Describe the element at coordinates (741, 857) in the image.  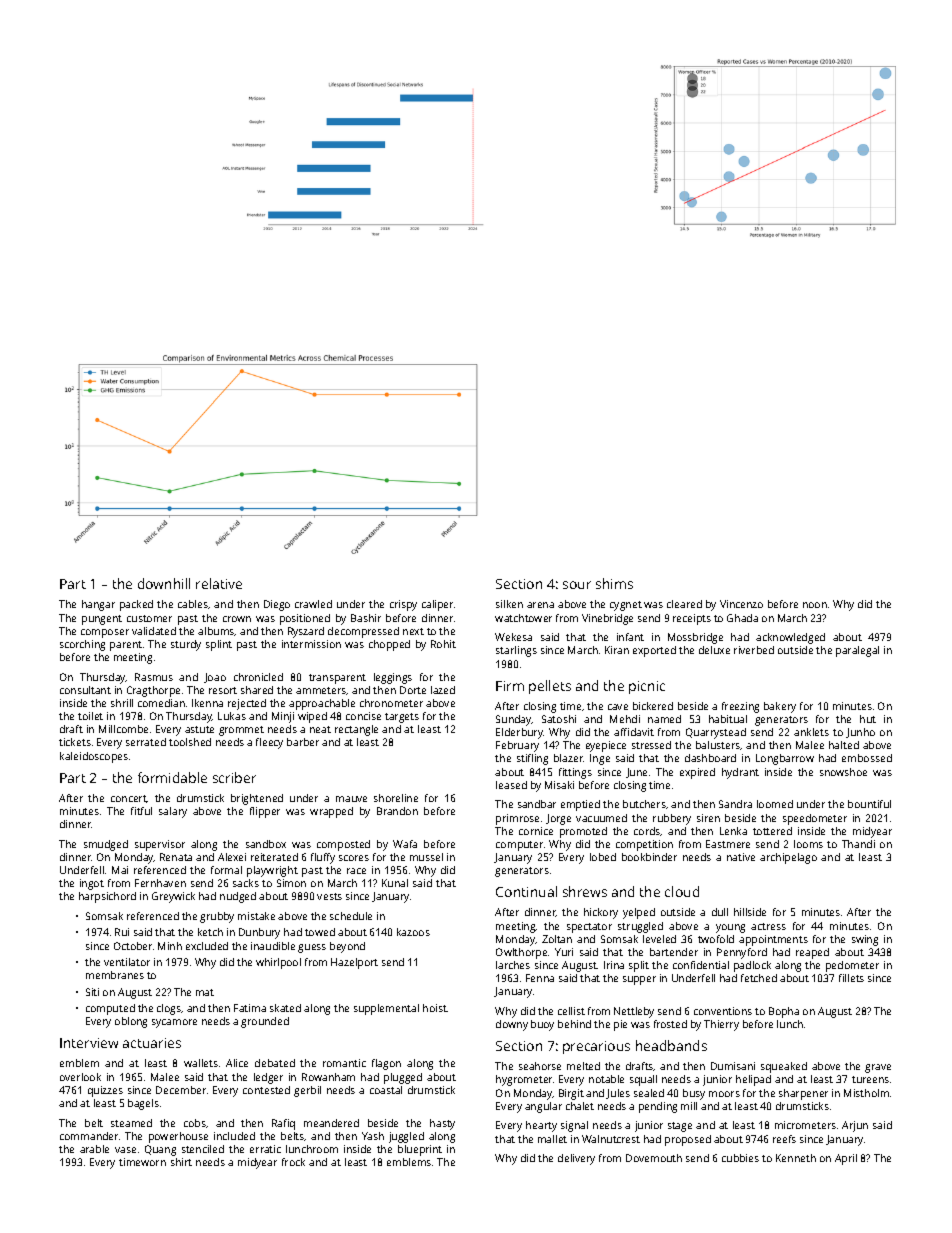
I see `native` at that location.
